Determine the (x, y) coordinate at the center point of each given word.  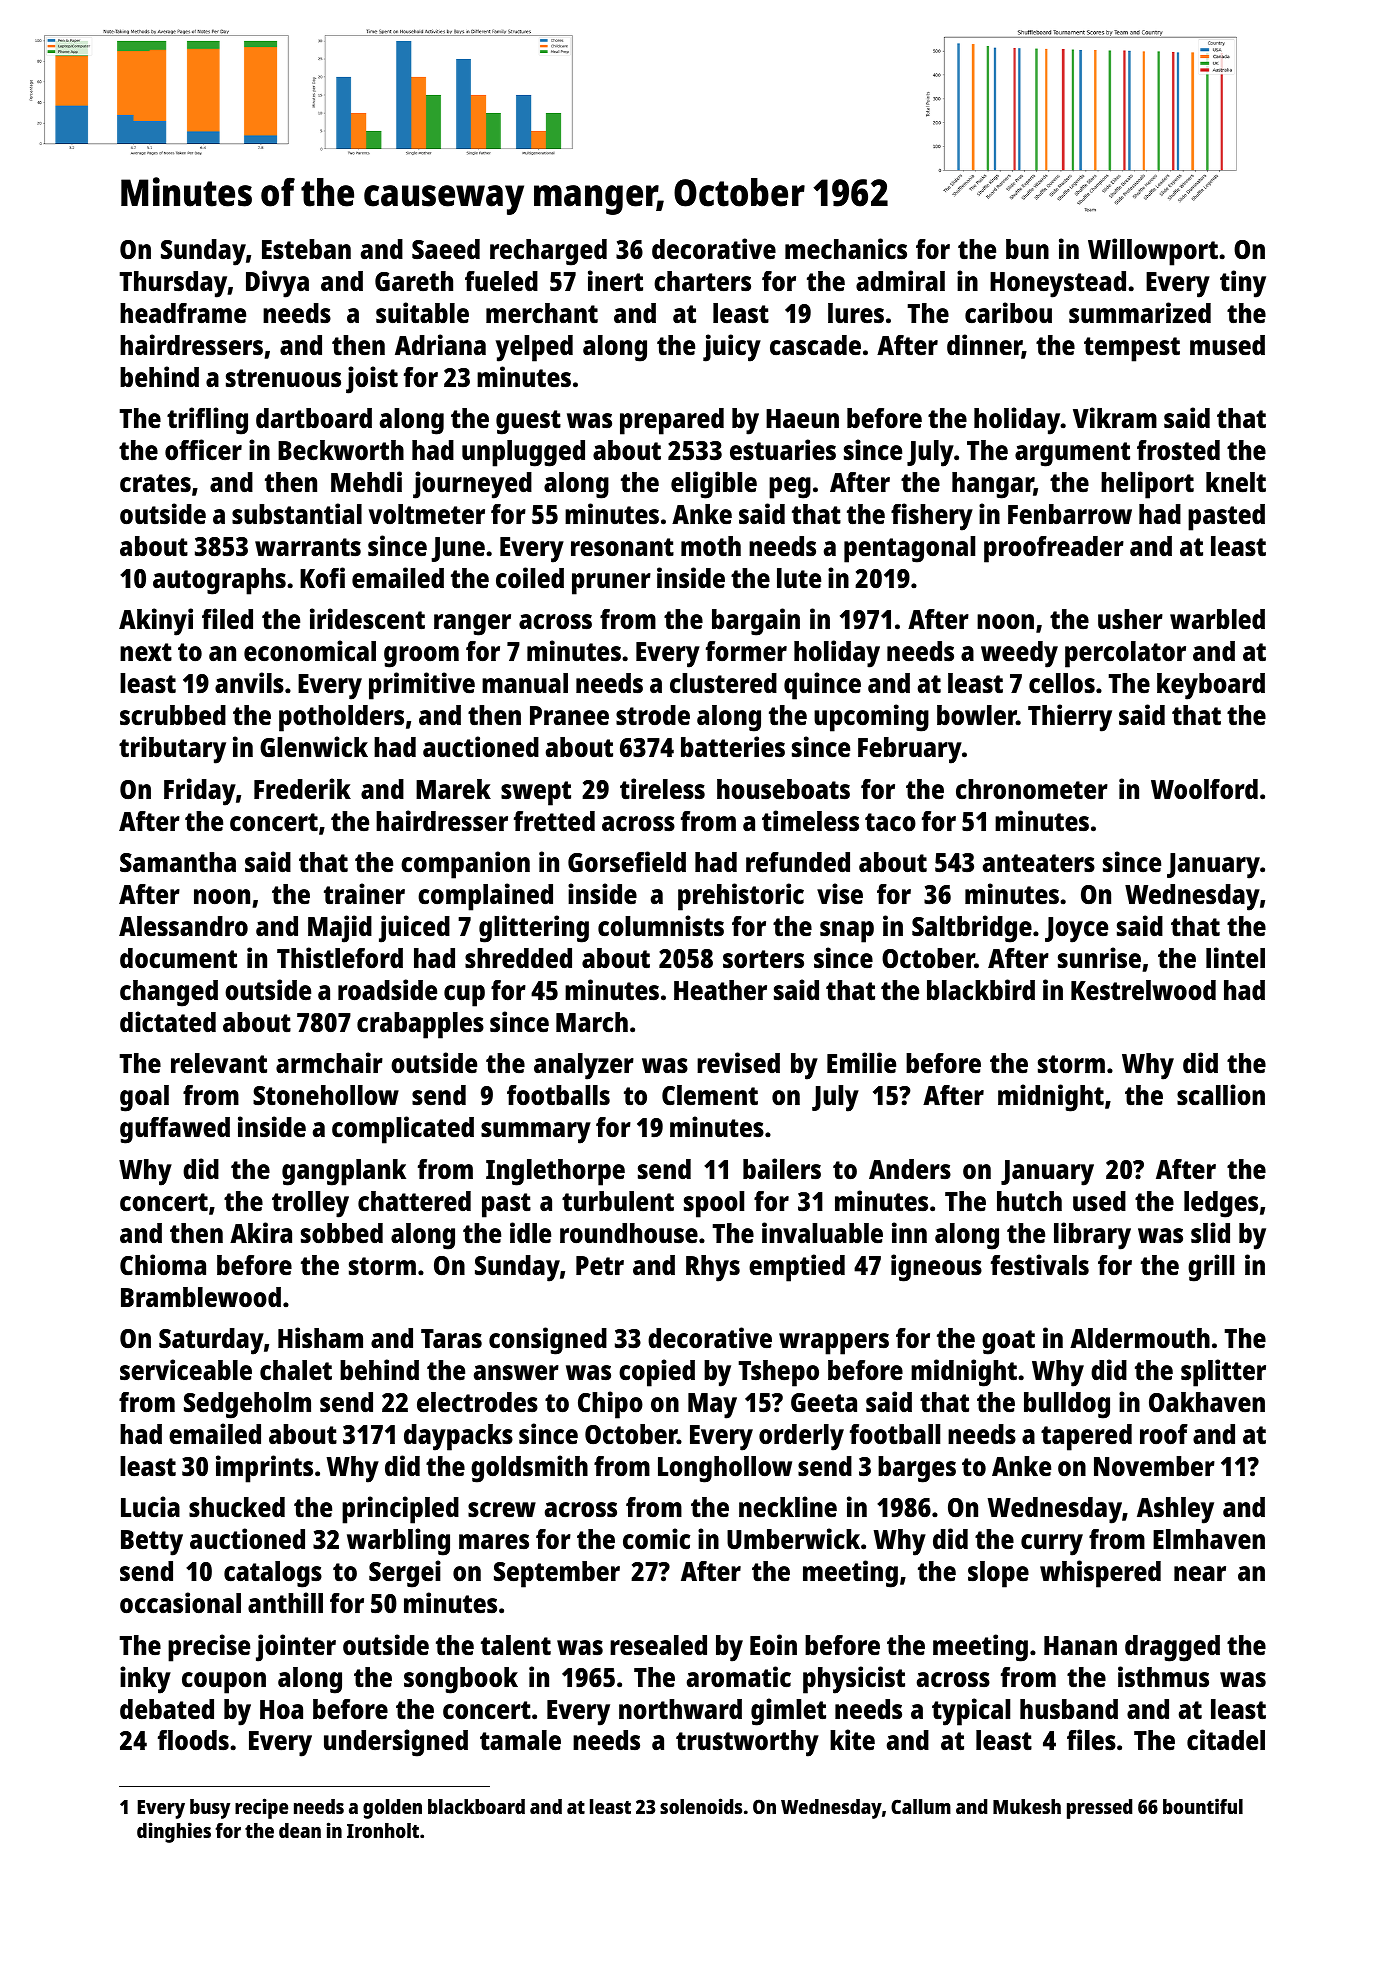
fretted (554, 821)
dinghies (174, 1832)
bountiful (1203, 1806)
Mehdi (366, 481)
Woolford (1204, 789)
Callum (921, 1806)
